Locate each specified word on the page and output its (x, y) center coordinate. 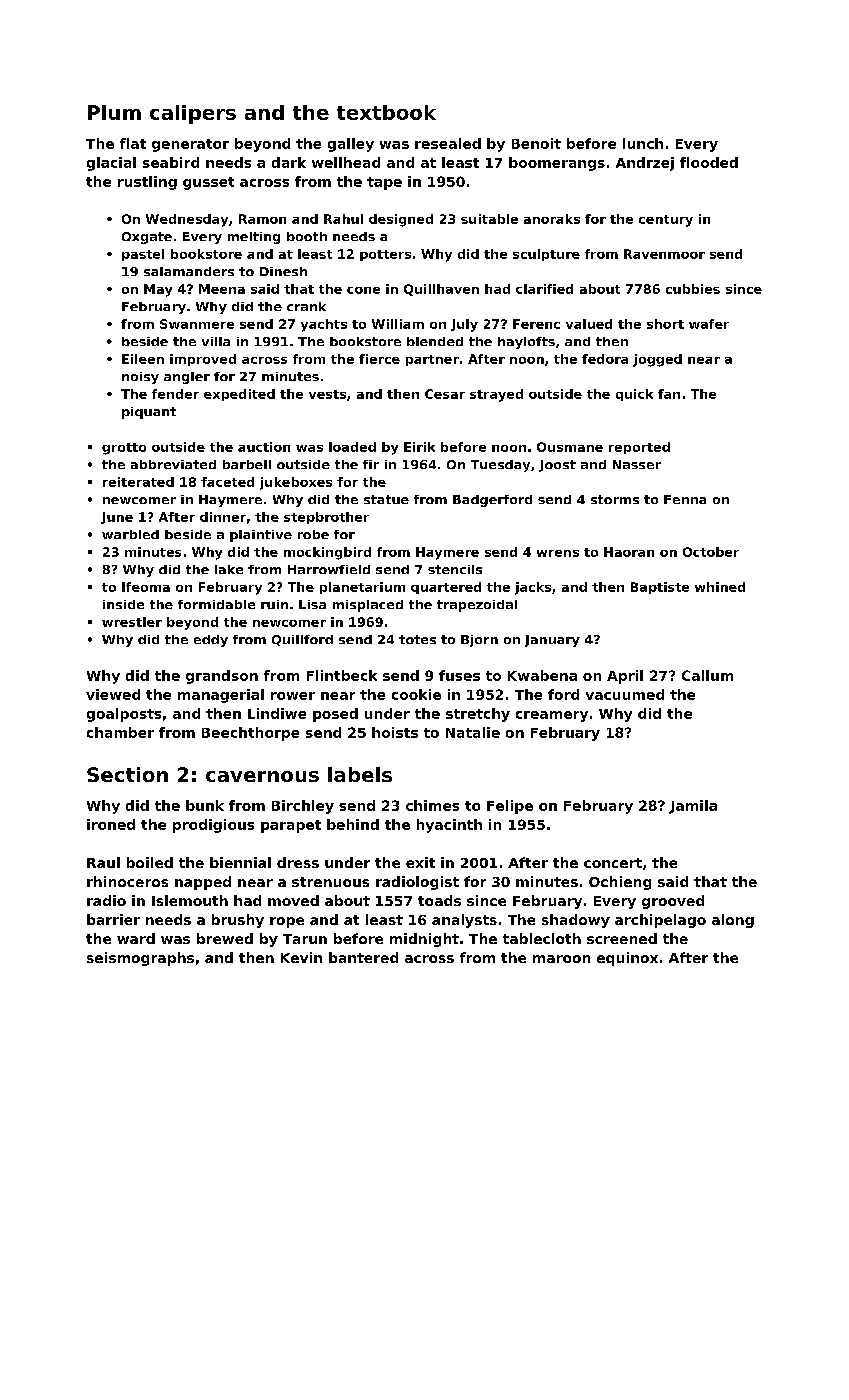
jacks (533, 588)
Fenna (685, 499)
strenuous (330, 882)
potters (385, 255)
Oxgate (147, 238)
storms (615, 499)
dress (298, 862)
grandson (222, 677)
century (666, 221)
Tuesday (500, 466)
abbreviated (173, 464)
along (733, 921)
